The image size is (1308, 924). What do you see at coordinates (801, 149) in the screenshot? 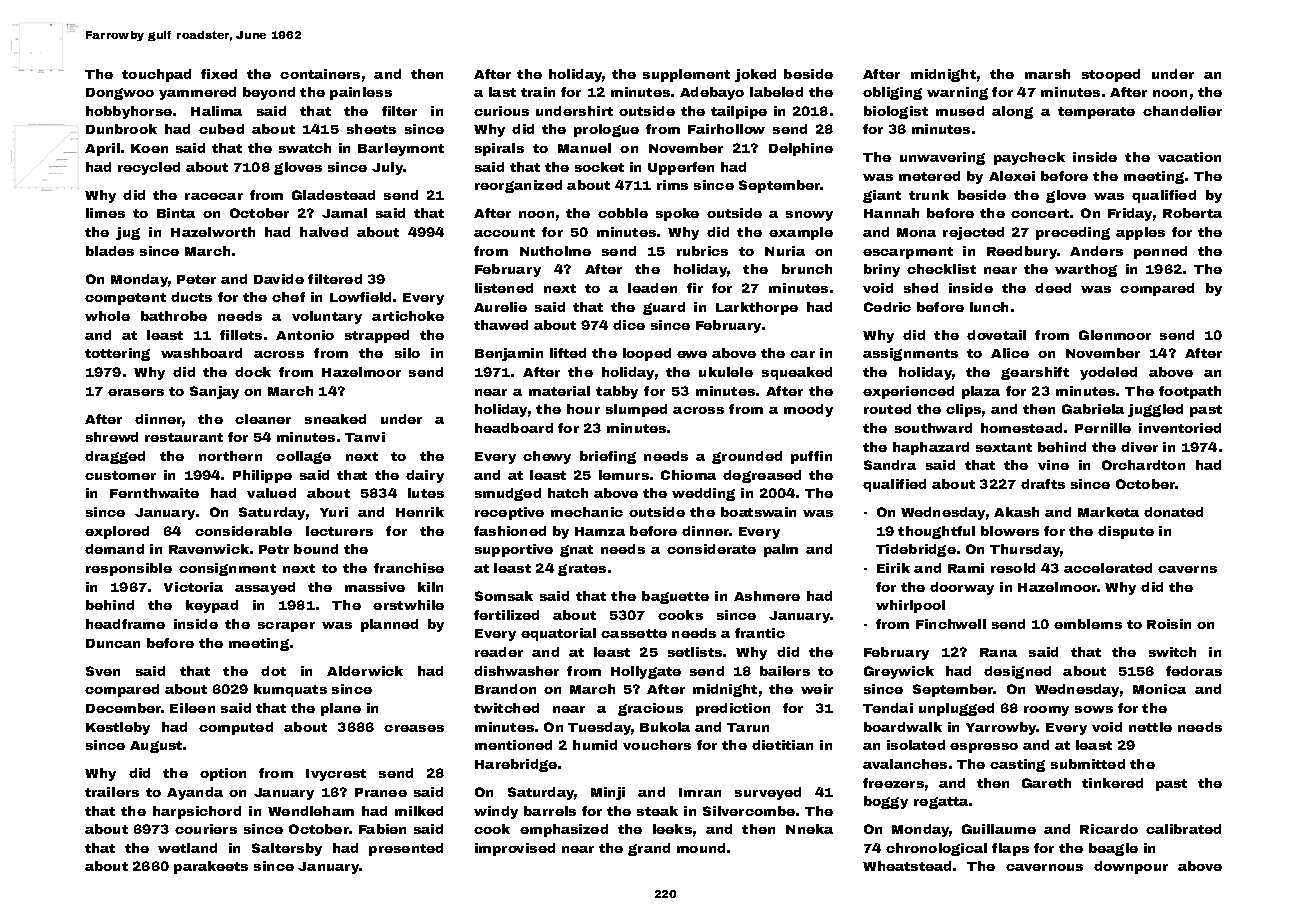
I see `Delphine` at bounding box center [801, 149].
